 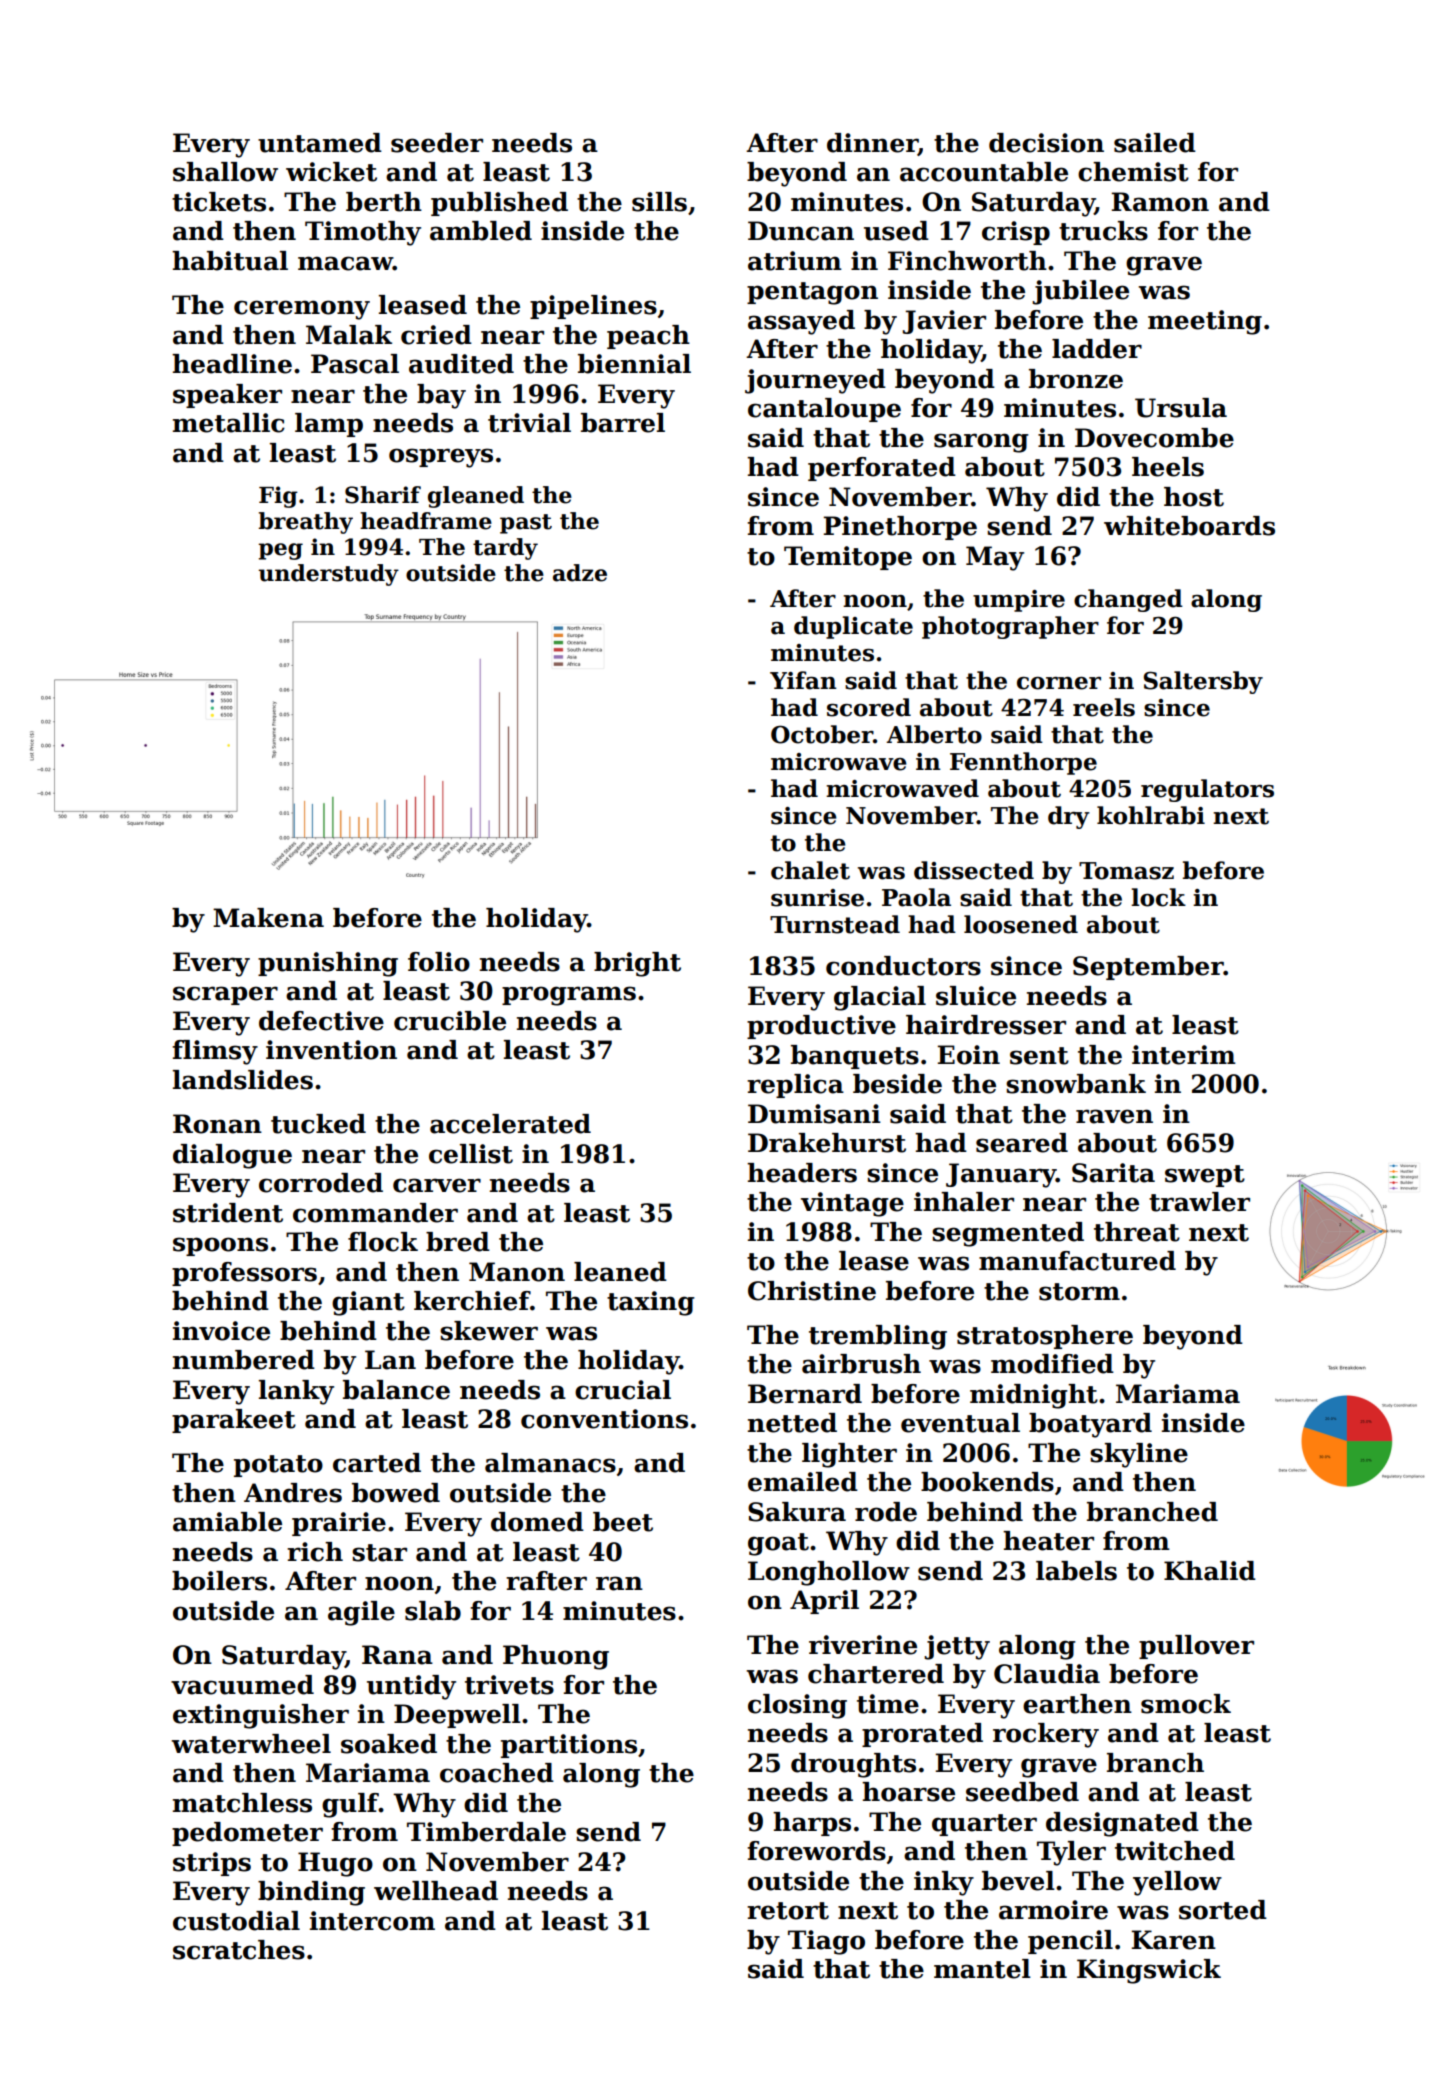 I want to click on beet, so click(x=623, y=1522).
